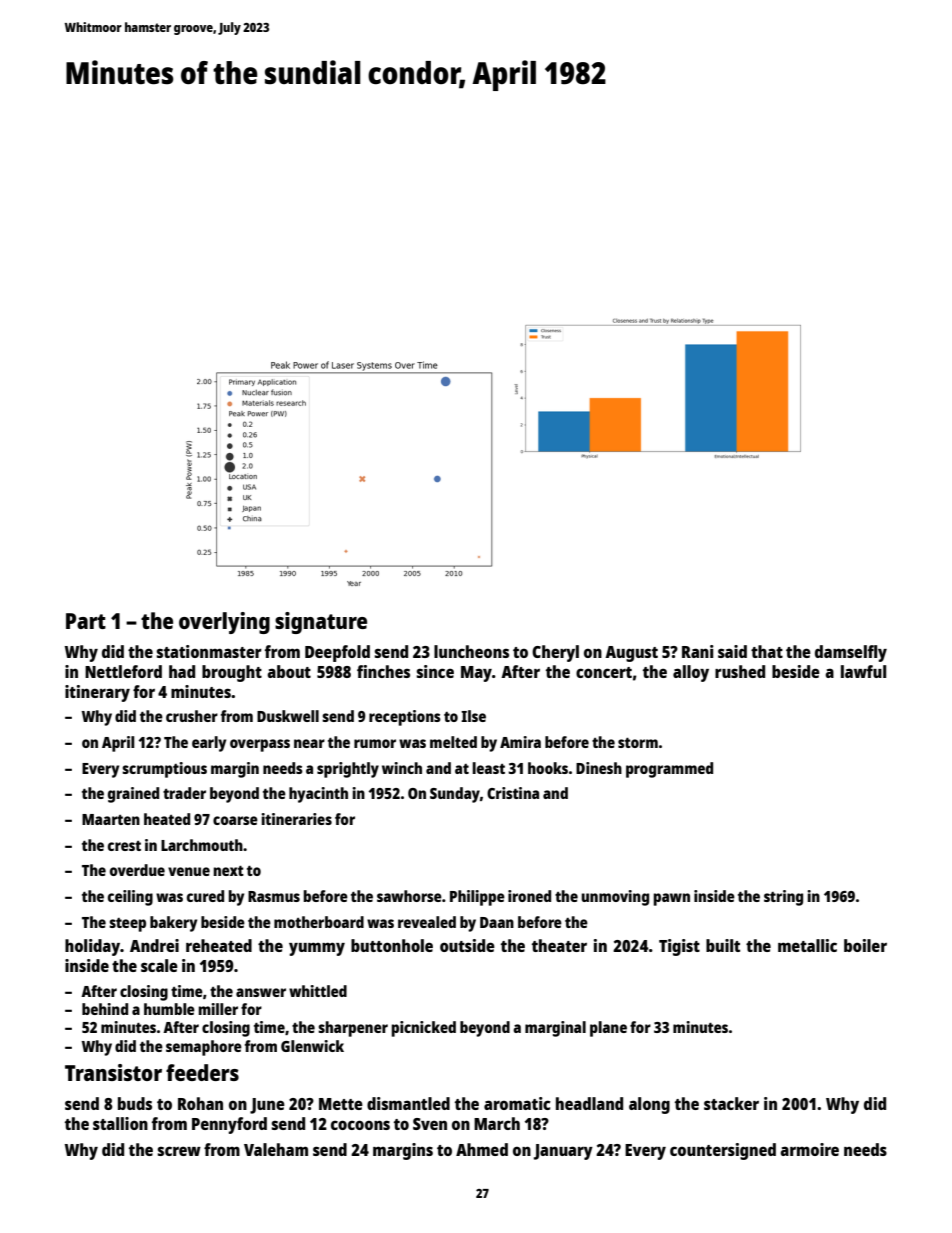 This image has height=1233, width=952. I want to click on Part, so click(86, 621).
